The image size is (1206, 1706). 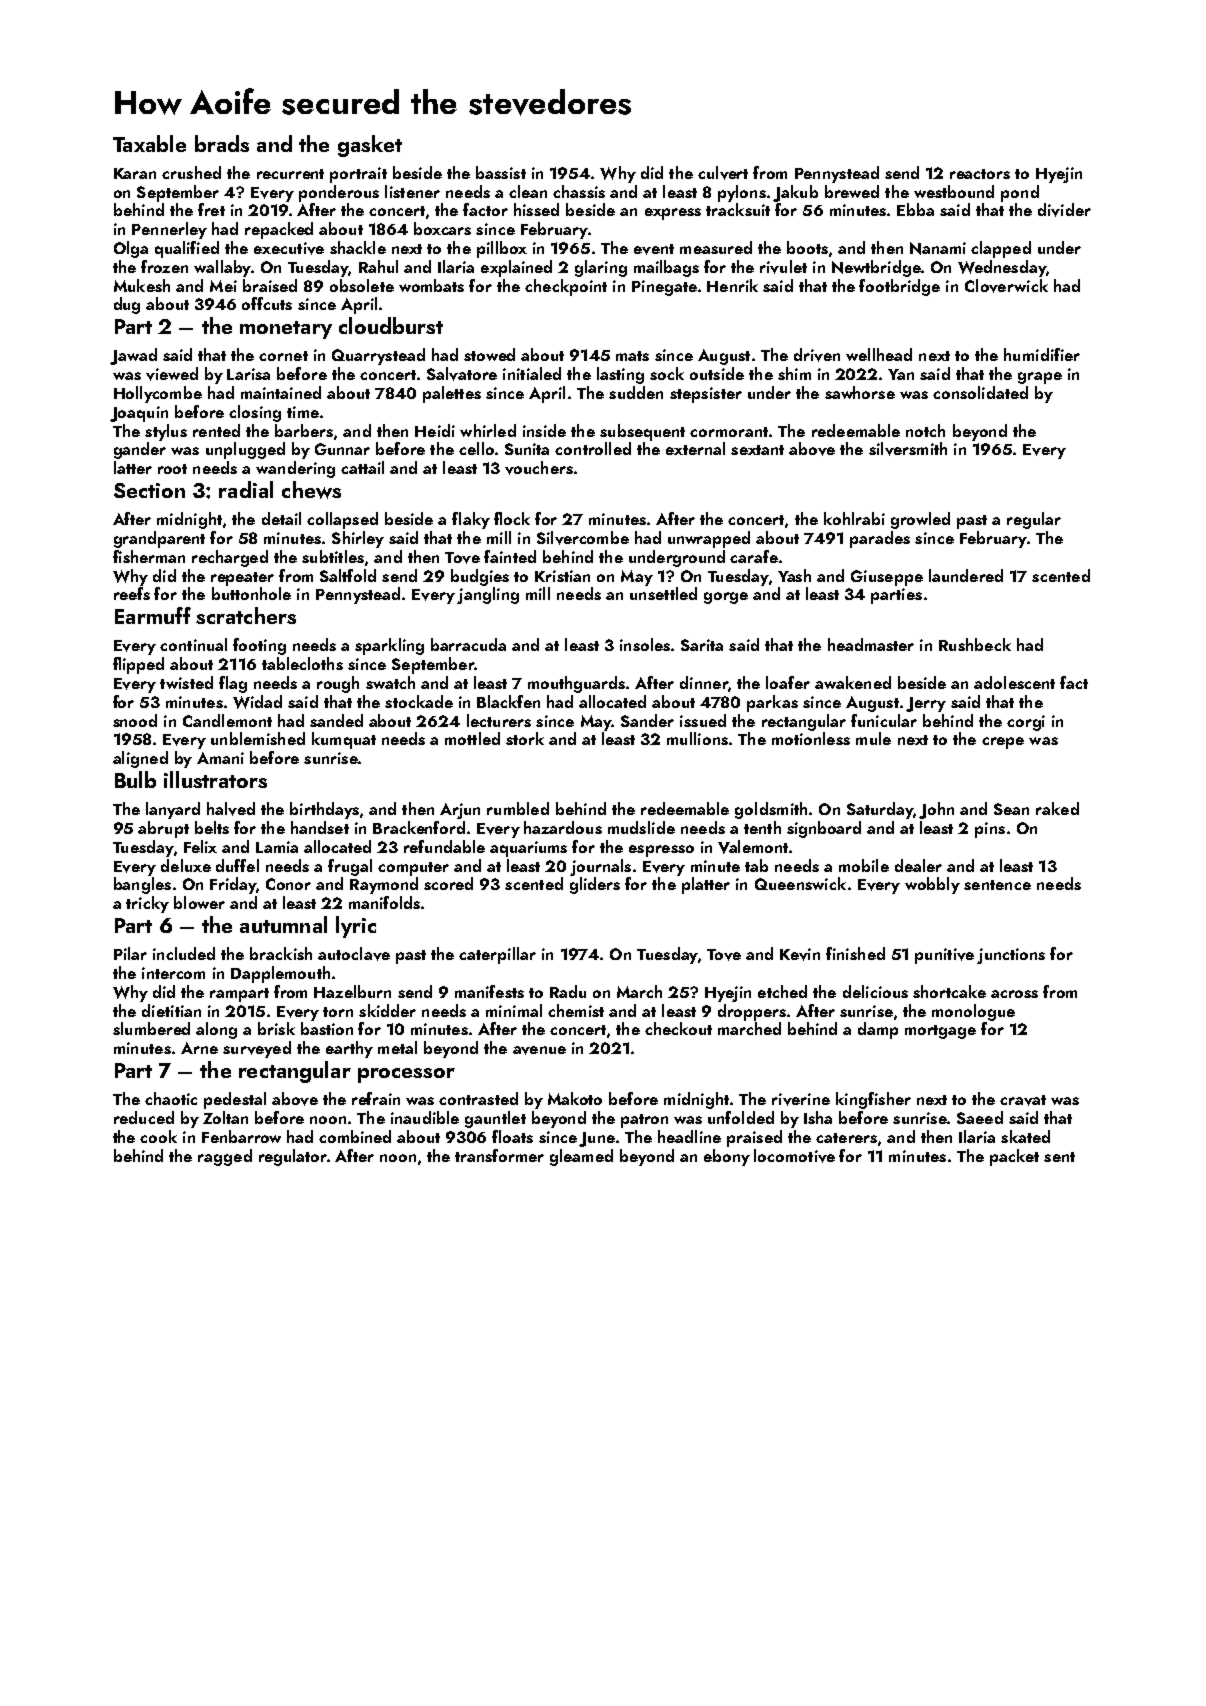 I want to click on mullions, so click(x=697, y=738).
